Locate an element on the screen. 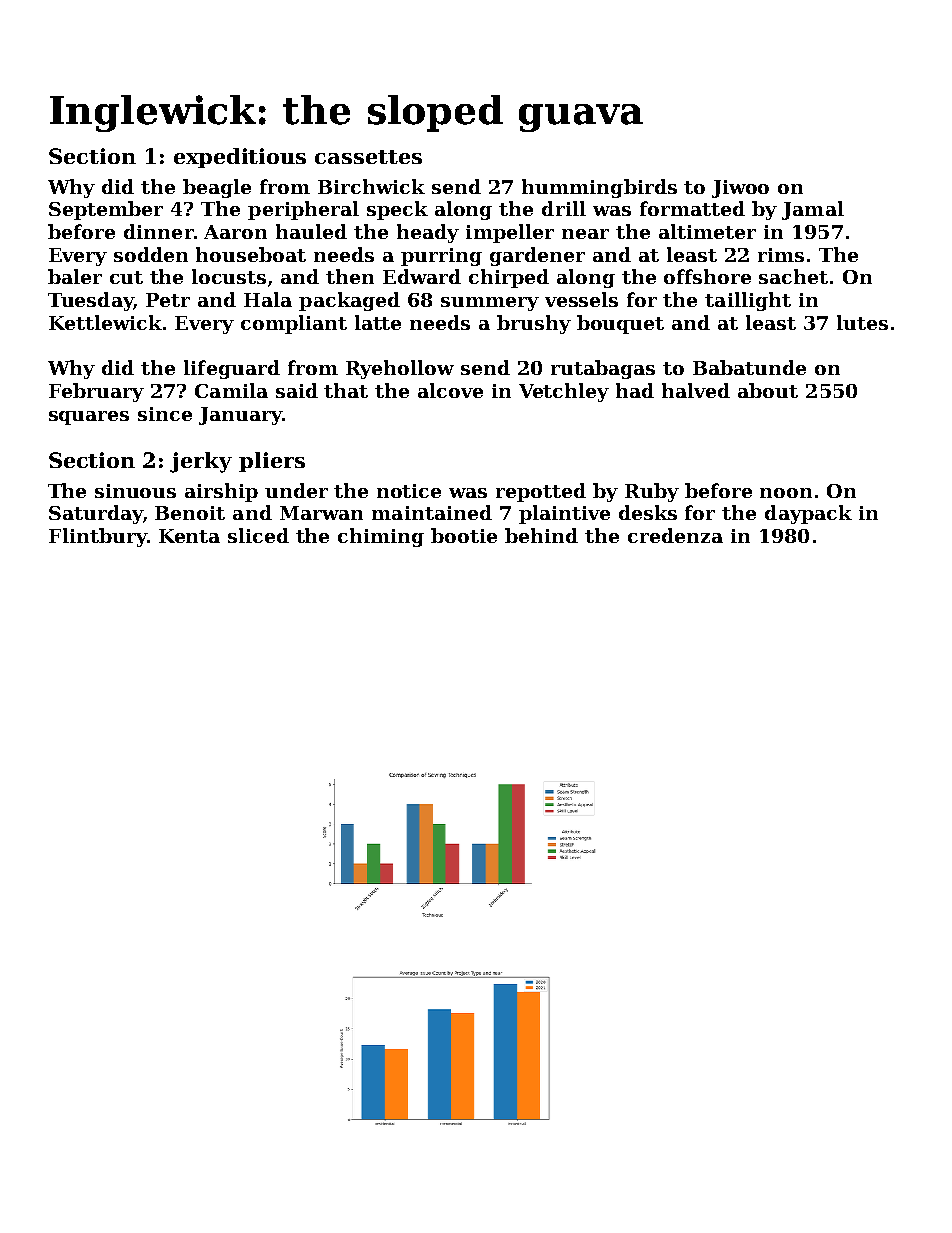 The height and width of the screenshot is (1233, 952). plaintive is located at coordinates (564, 514).
